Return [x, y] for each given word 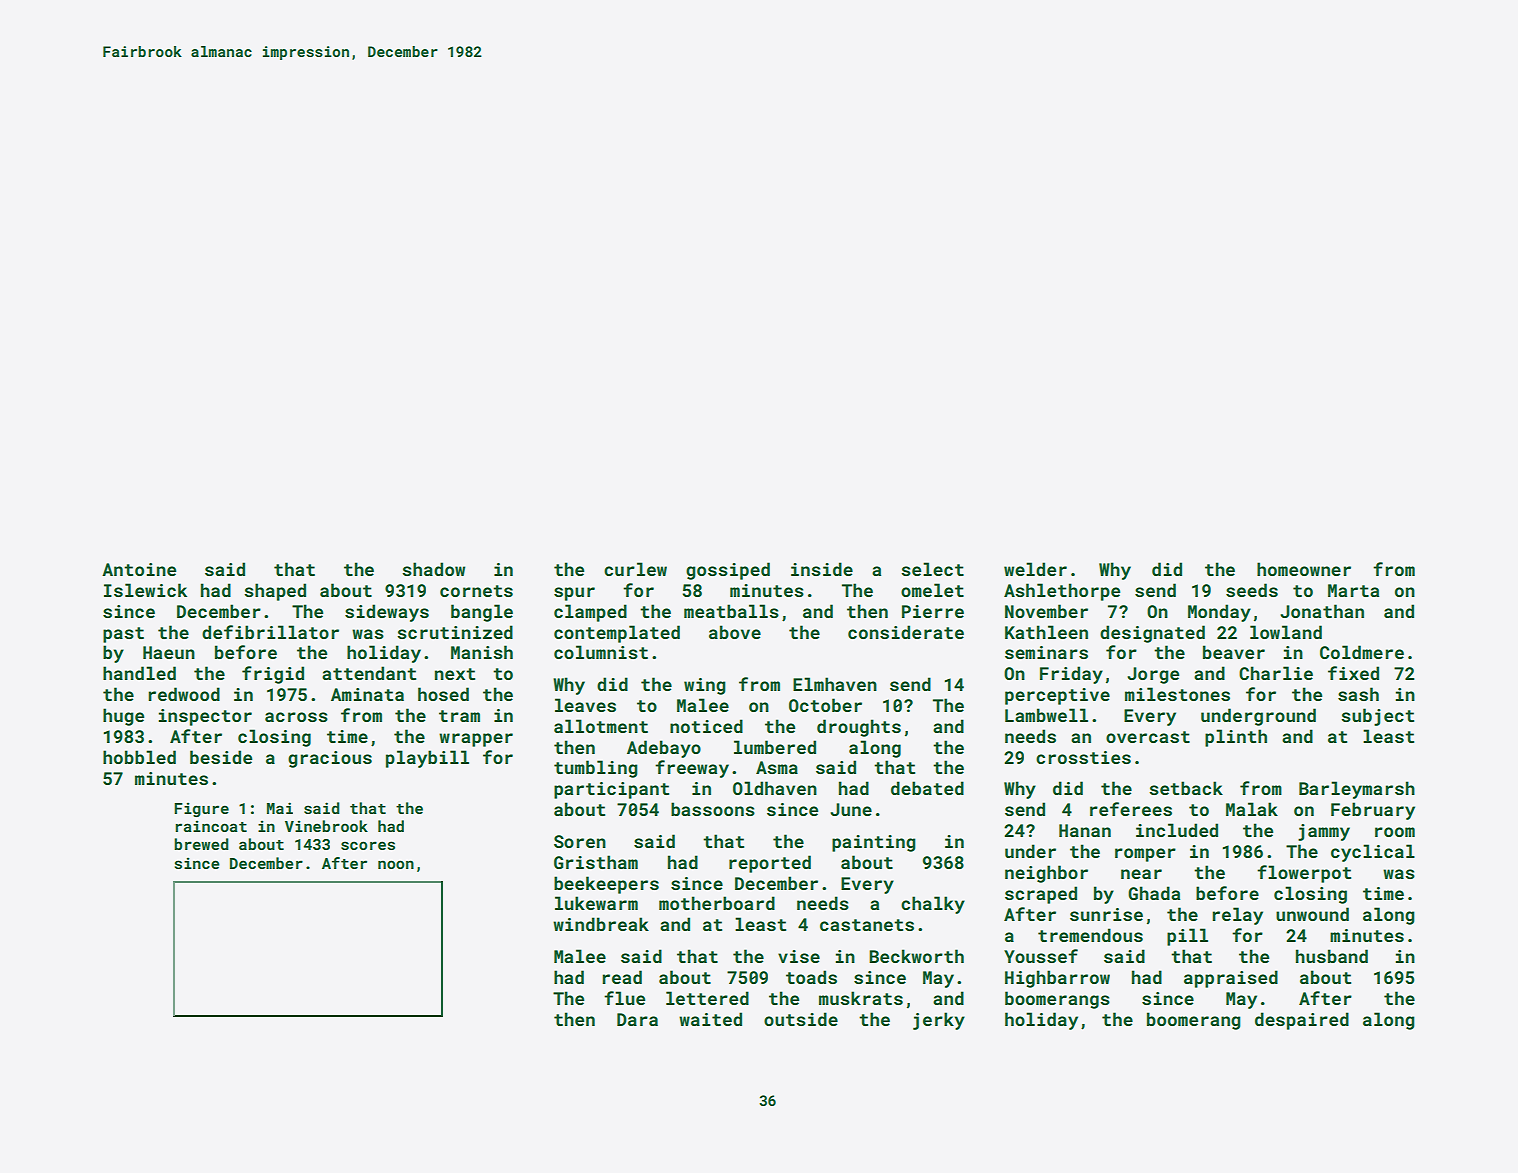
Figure [201, 810]
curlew [635, 569]
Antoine [139, 569]
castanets [867, 925]
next [455, 674]
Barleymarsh [1357, 790]
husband [1332, 956]
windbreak [601, 924]
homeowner [1304, 569]
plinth [1236, 738]
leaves [585, 705]
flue [624, 998]
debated [927, 788]
